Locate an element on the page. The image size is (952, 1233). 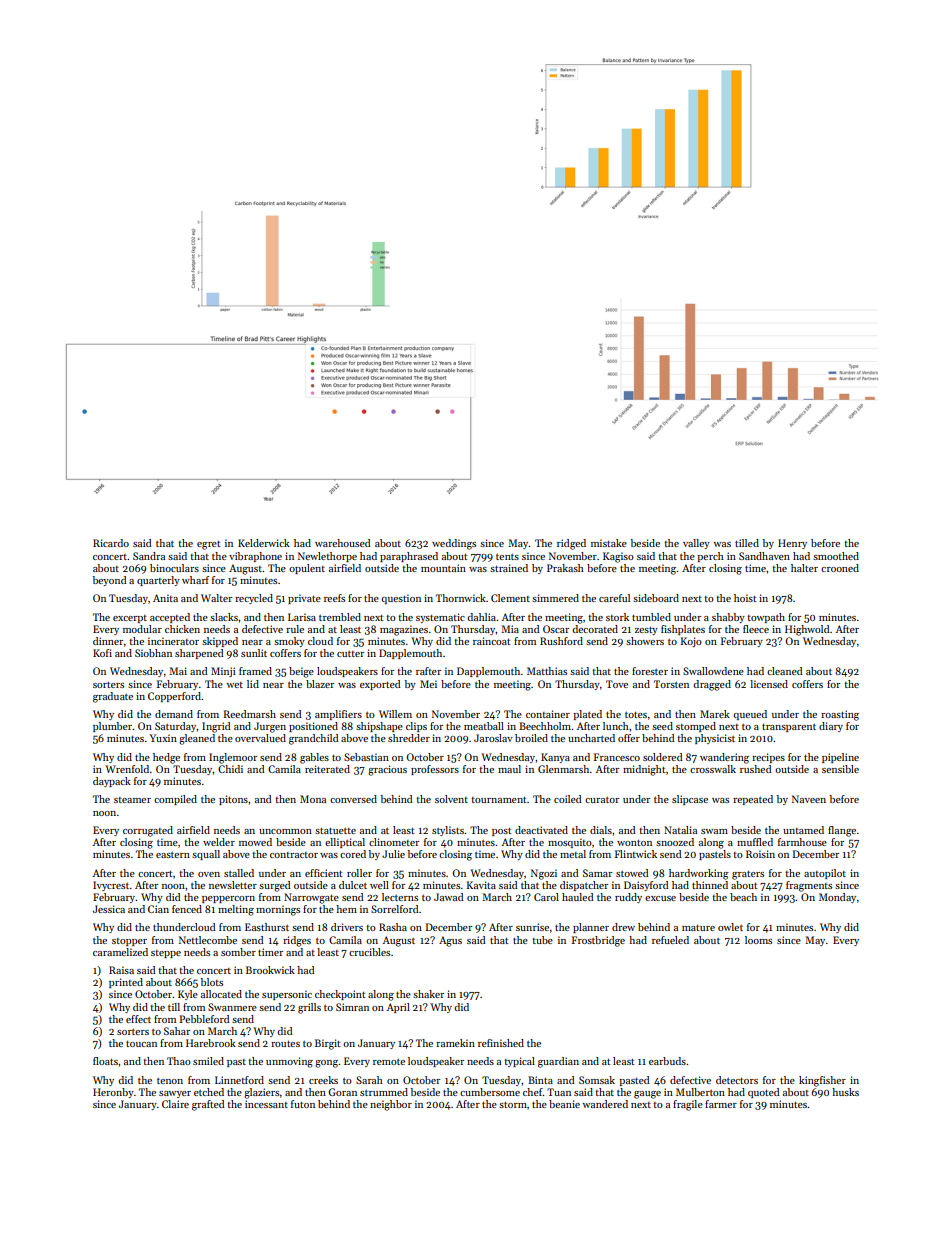
pipeline is located at coordinates (840, 758).
